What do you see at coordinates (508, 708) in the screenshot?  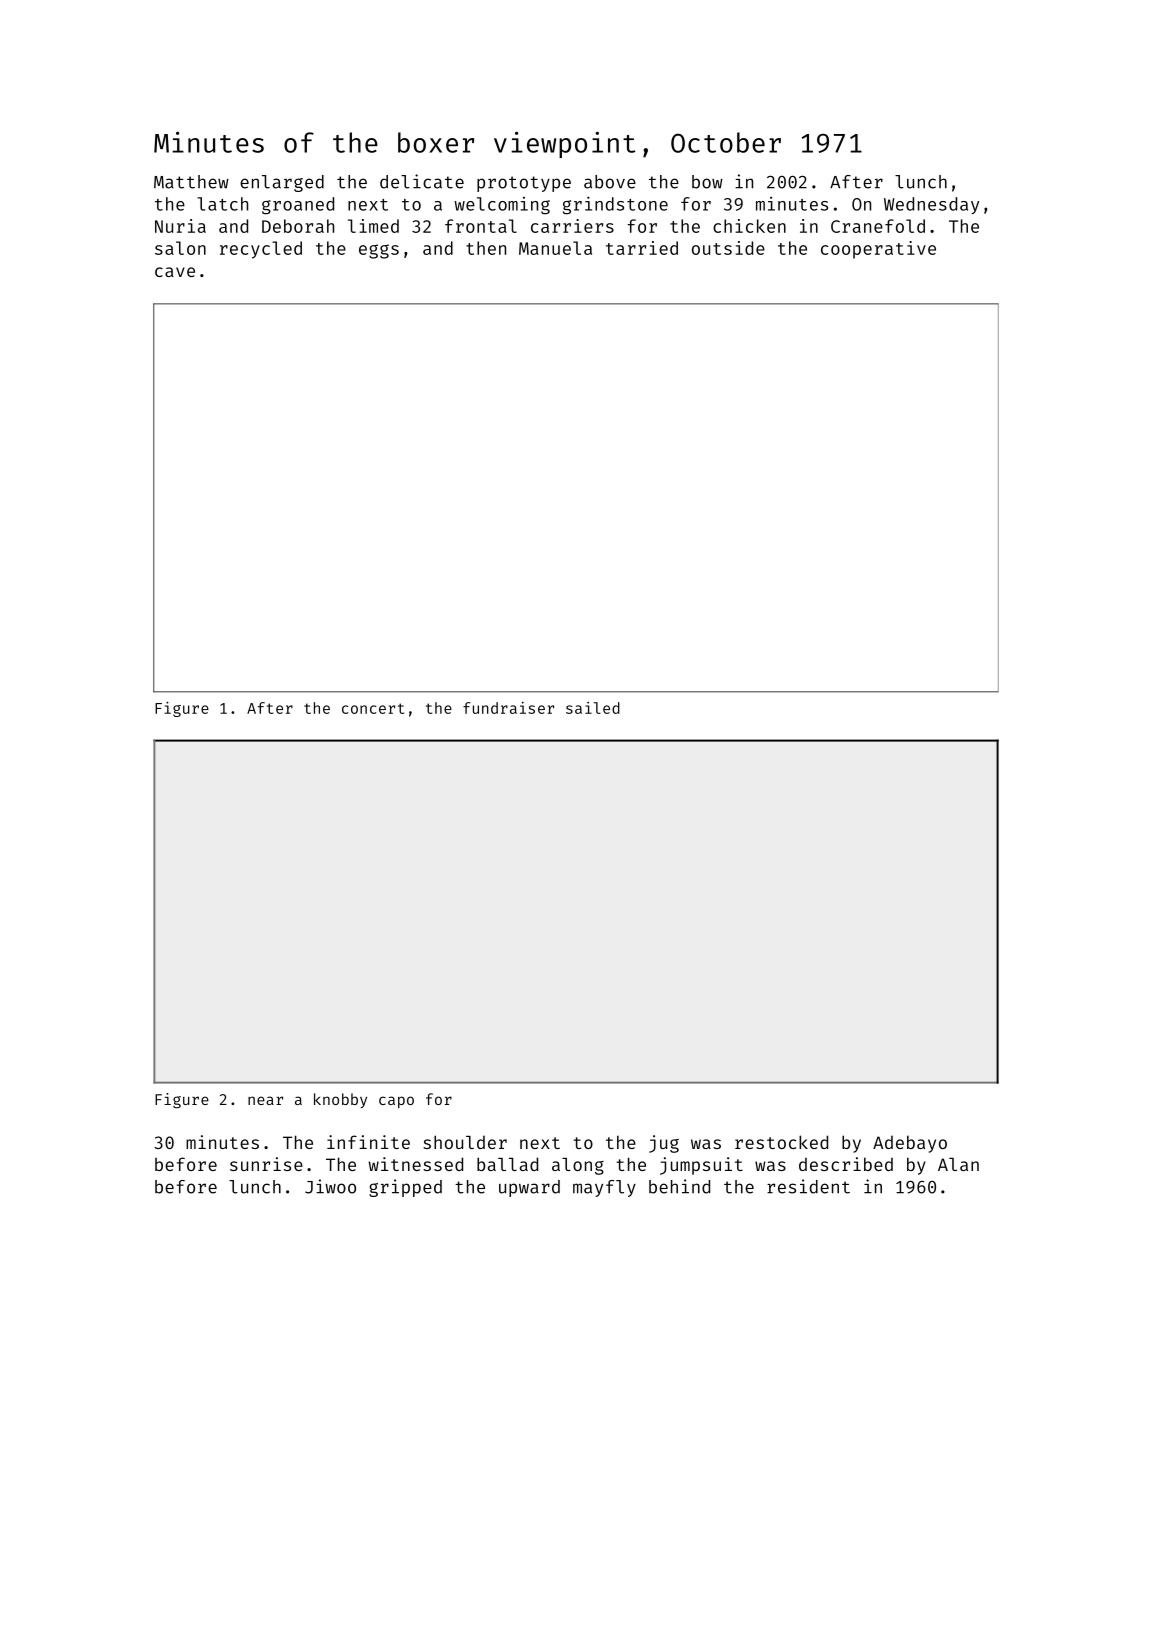 I see `fundraiser` at bounding box center [508, 708].
